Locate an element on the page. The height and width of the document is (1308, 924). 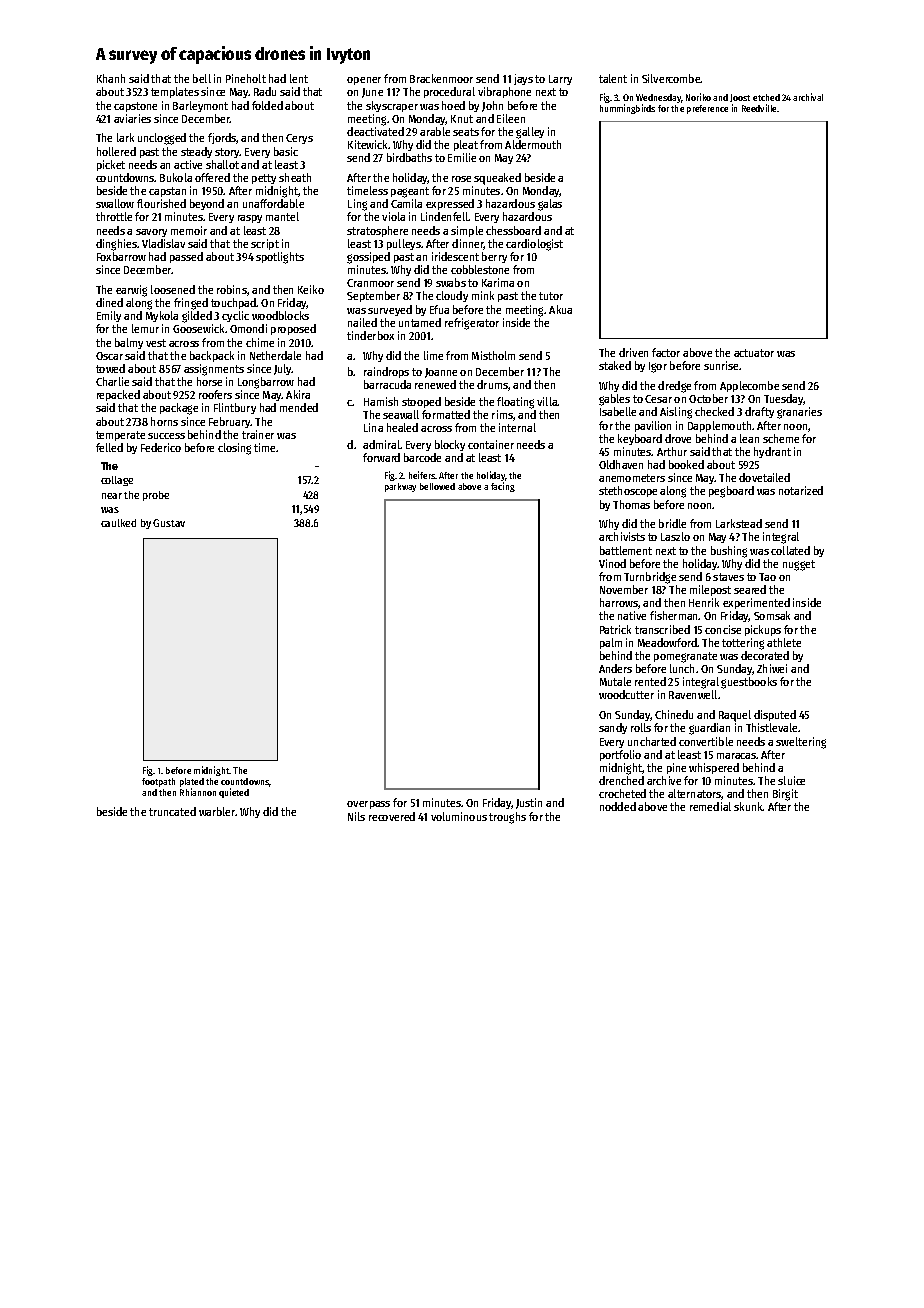
truncated is located at coordinates (172, 811).
